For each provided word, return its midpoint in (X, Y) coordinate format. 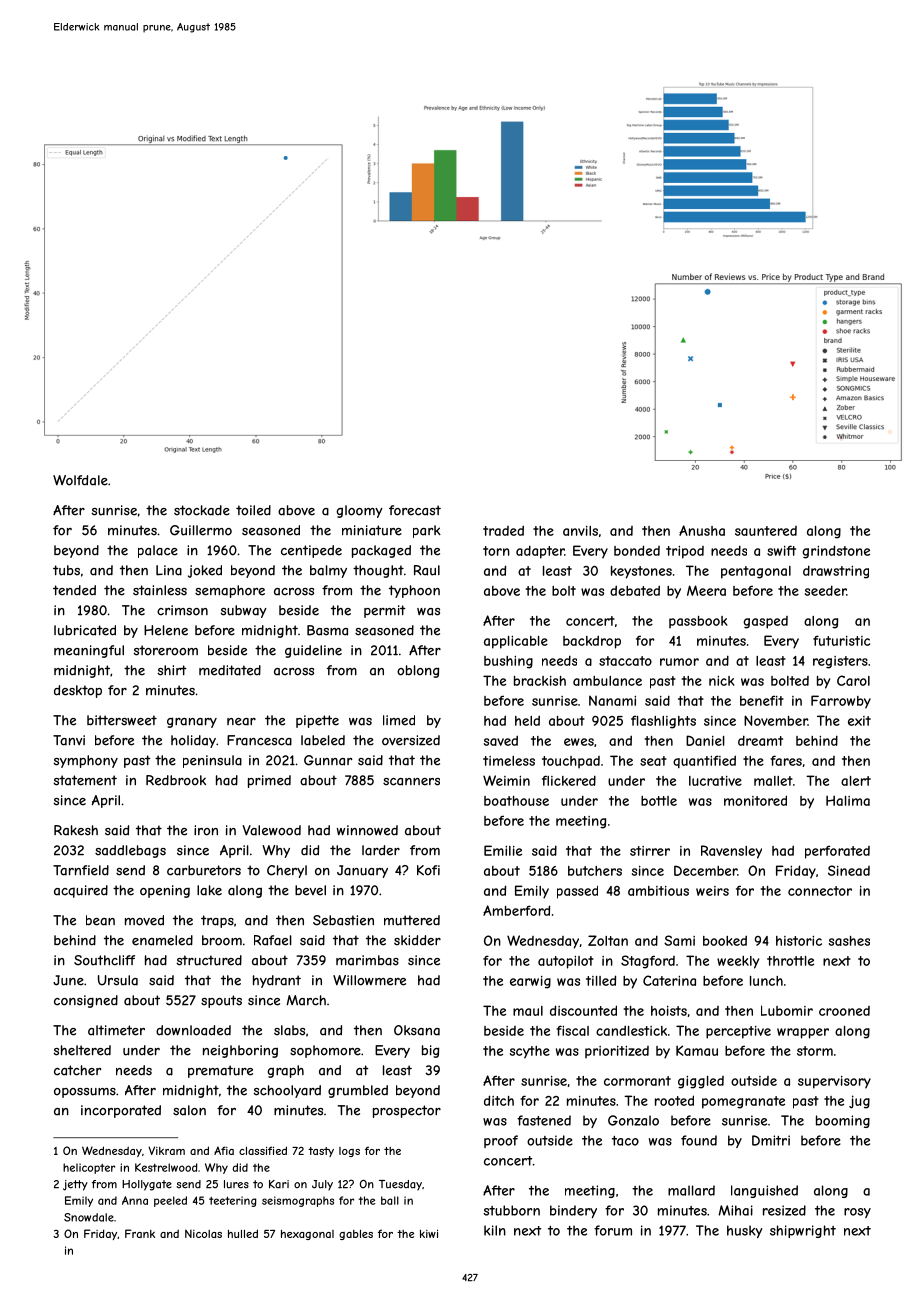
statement (85, 780)
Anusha (702, 530)
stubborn (511, 1210)
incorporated (121, 1111)
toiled (253, 510)
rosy (857, 1213)
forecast (415, 510)
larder (381, 850)
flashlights (663, 722)
